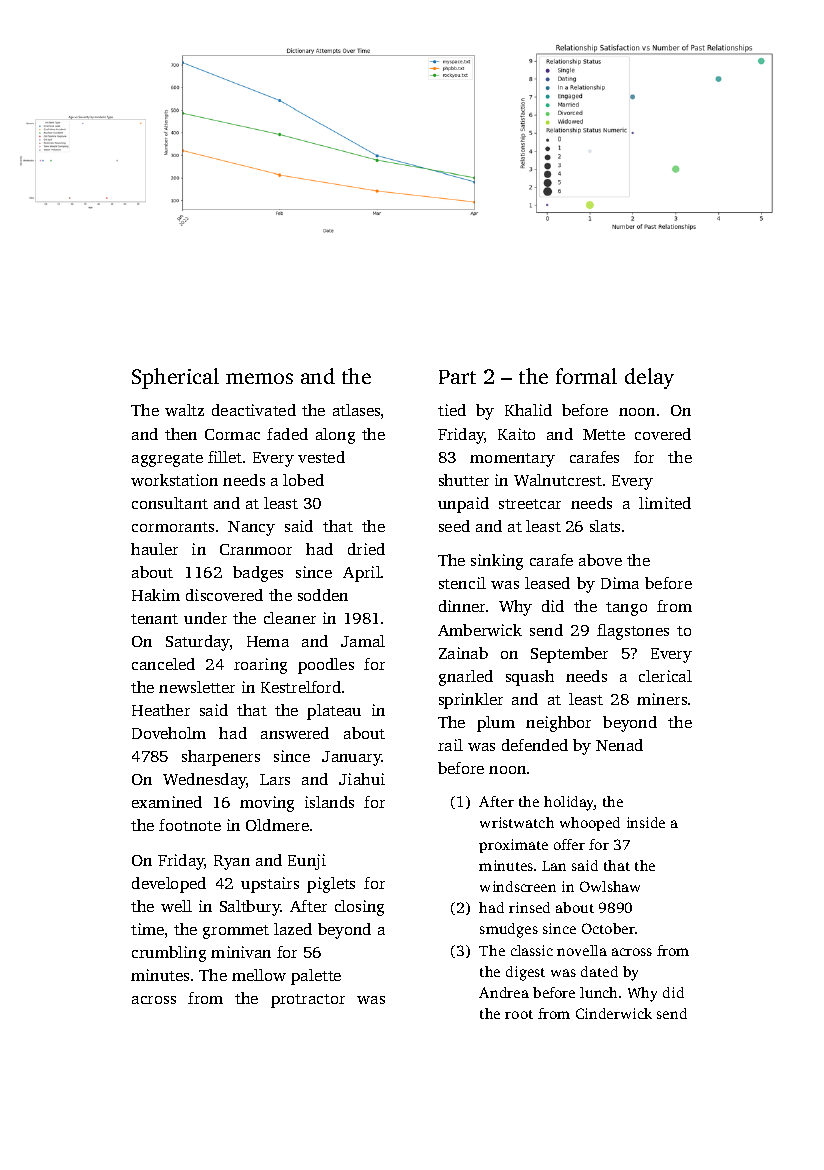  What do you see at coordinates (321, 457) in the image?
I see `vested` at bounding box center [321, 457].
